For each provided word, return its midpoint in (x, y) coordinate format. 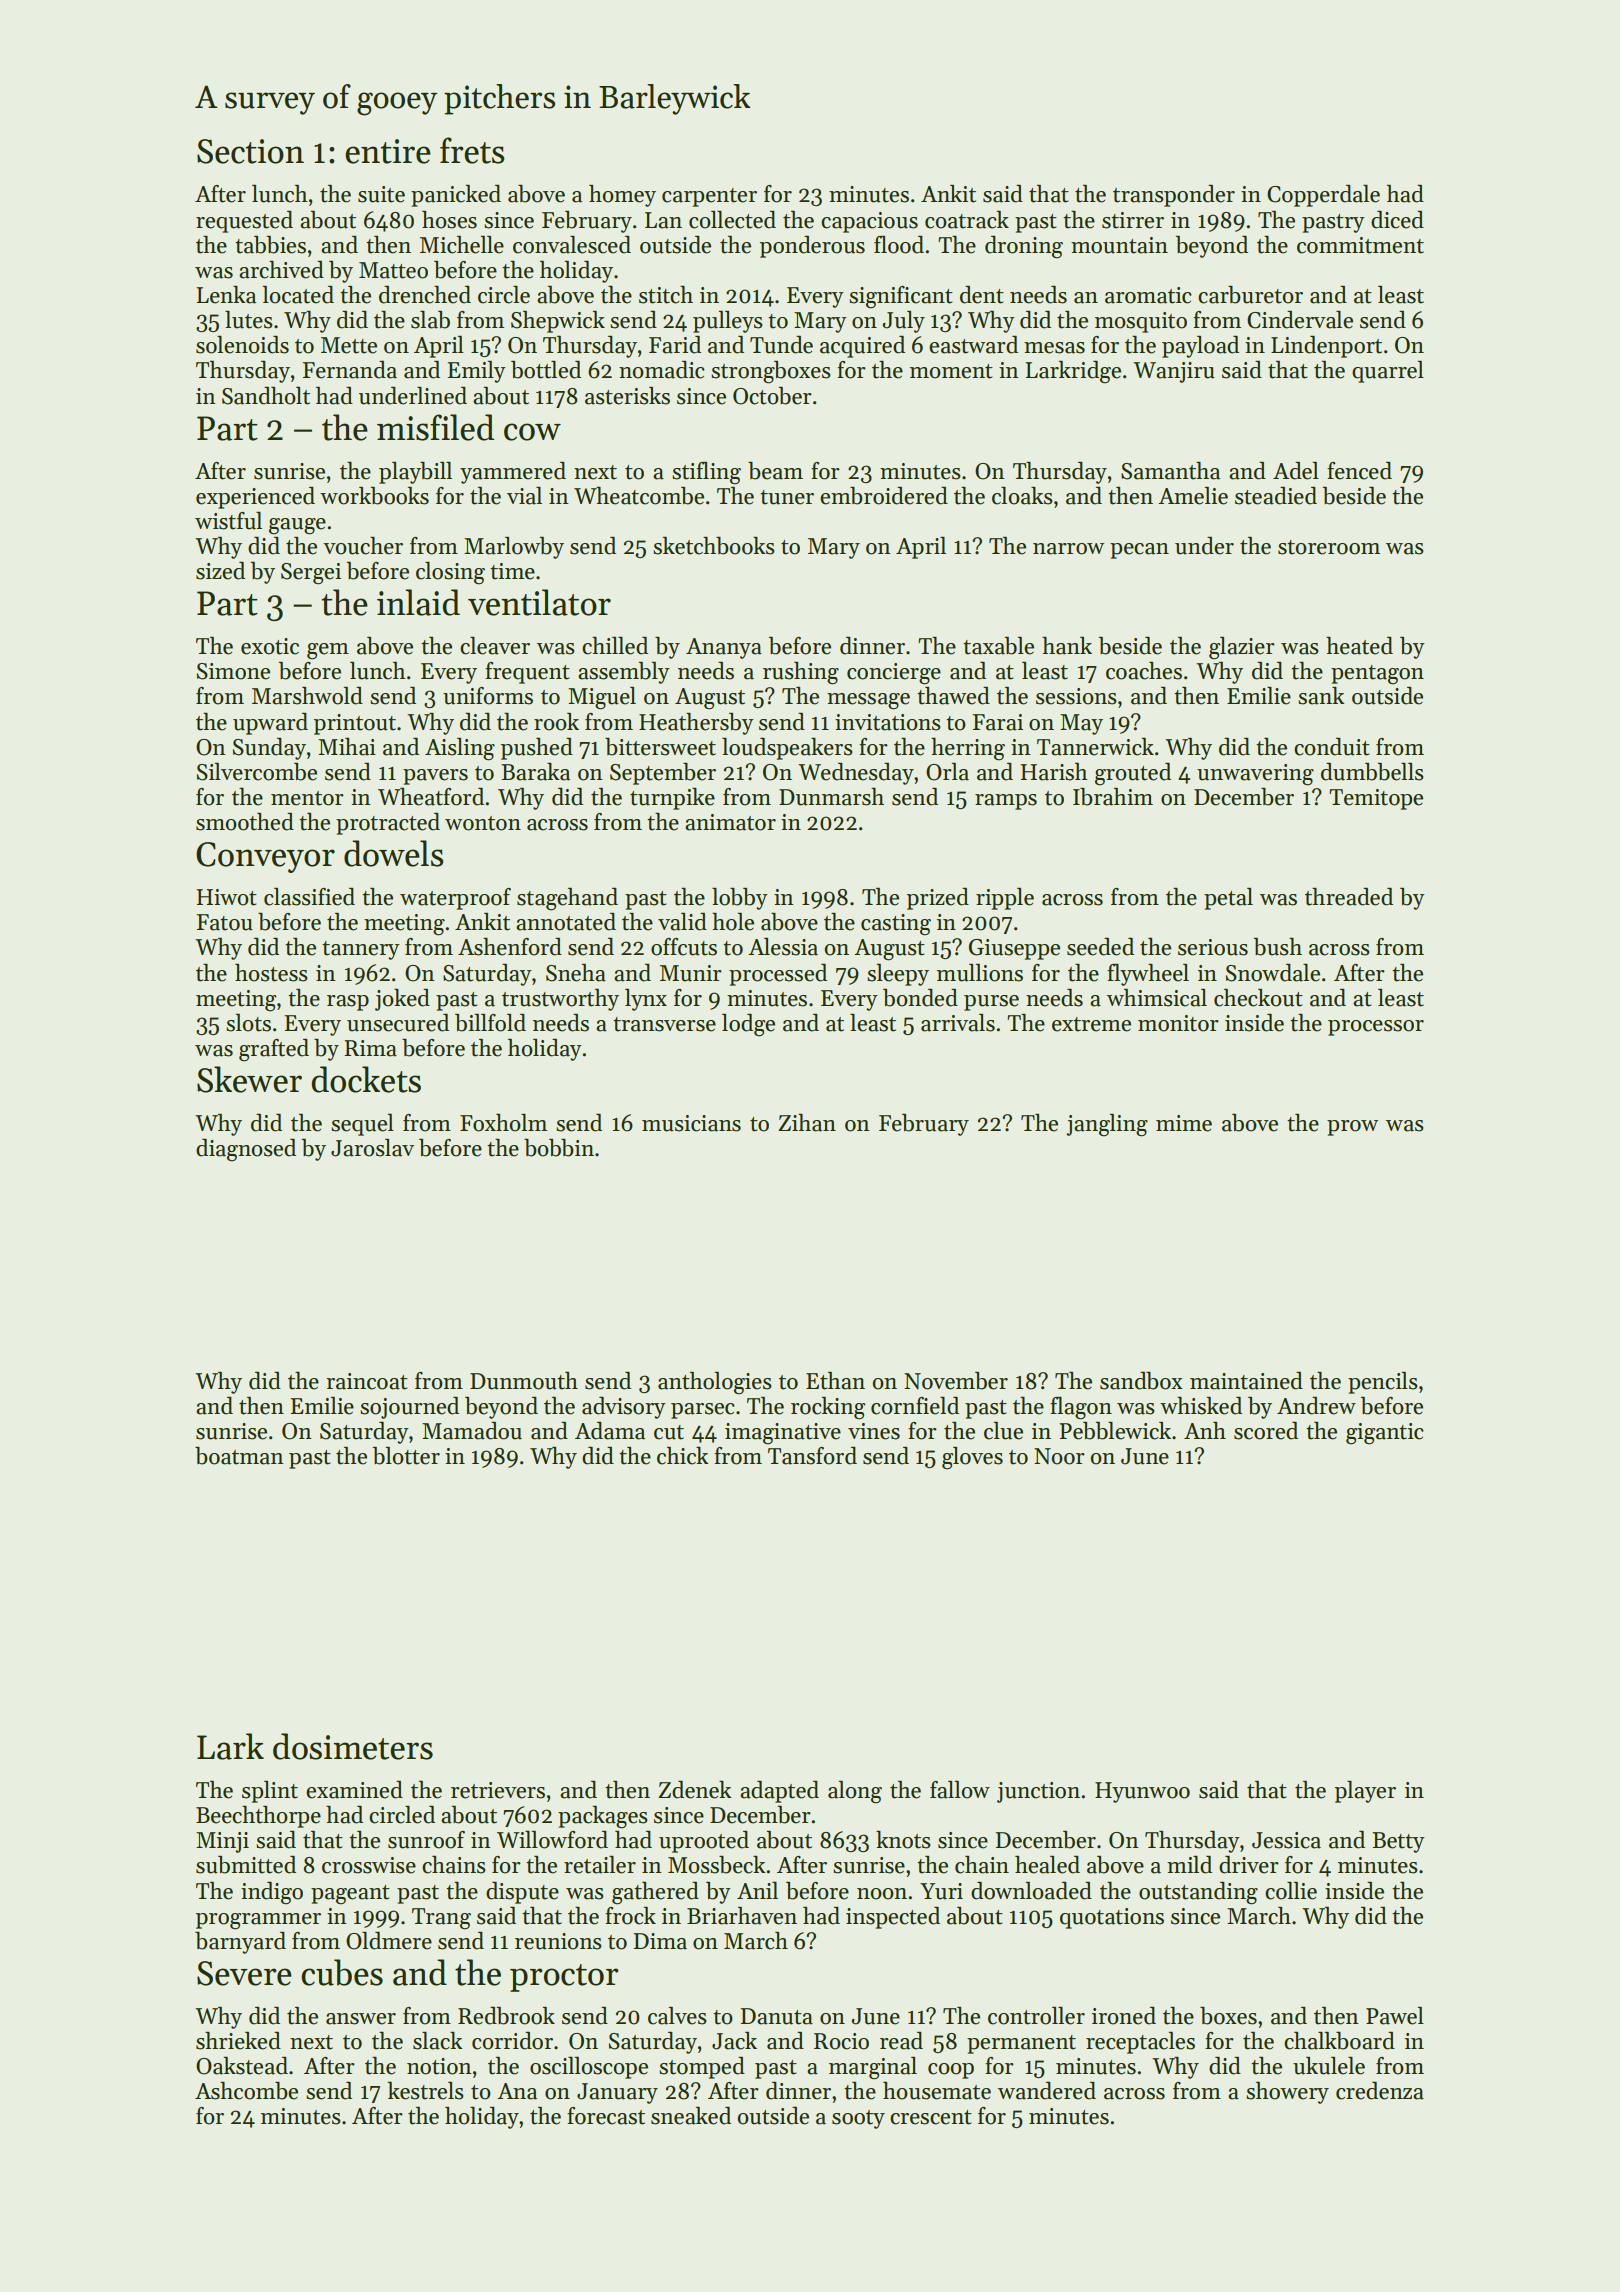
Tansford (812, 1456)
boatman (239, 1456)
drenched (425, 295)
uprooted (704, 1842)
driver (1249, 1865)
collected (732, 220)
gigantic (1385, 1434)
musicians (691, 1123)
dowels (394, 853)
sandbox (1141, 1381)
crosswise (369, 1865)
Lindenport (1326, 347)
